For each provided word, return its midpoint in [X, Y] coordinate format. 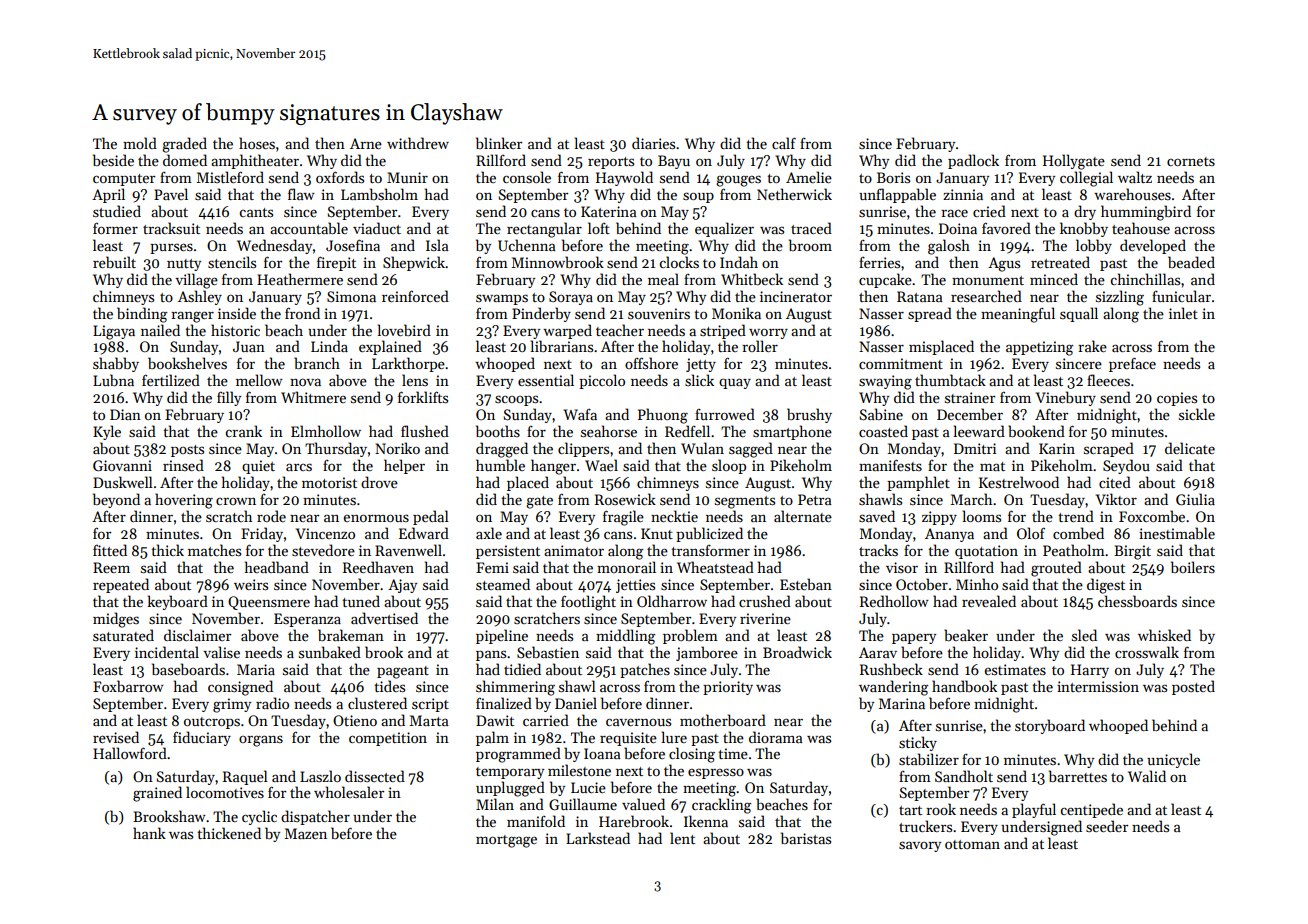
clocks [679, 262]
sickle [1197, 414]
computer [124, 180]
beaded [1191, 262]
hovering [184, 501]
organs [261, 741]
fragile [623, 518]
